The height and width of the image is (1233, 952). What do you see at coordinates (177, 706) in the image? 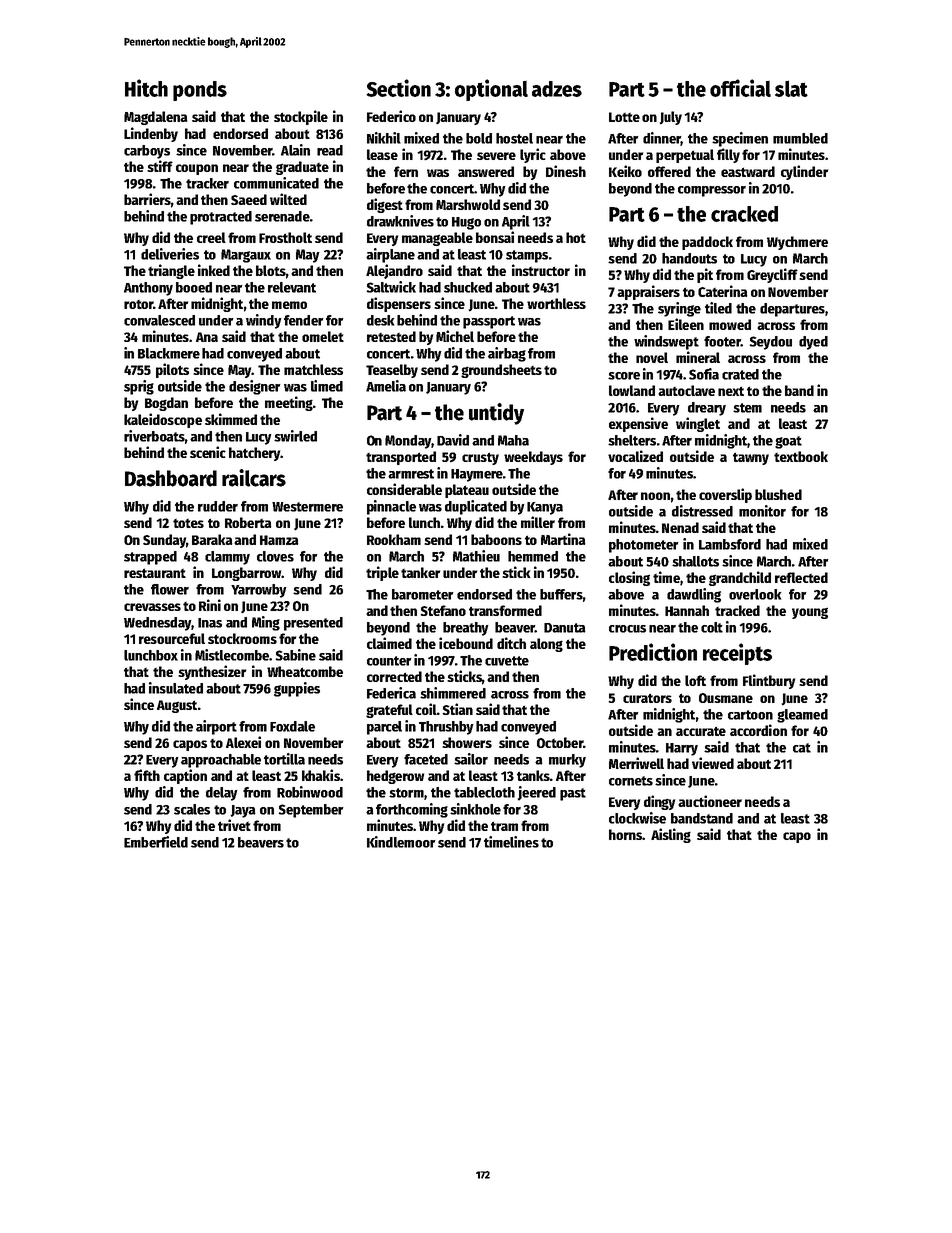
I see `August` at bounding box center [177, 706].
